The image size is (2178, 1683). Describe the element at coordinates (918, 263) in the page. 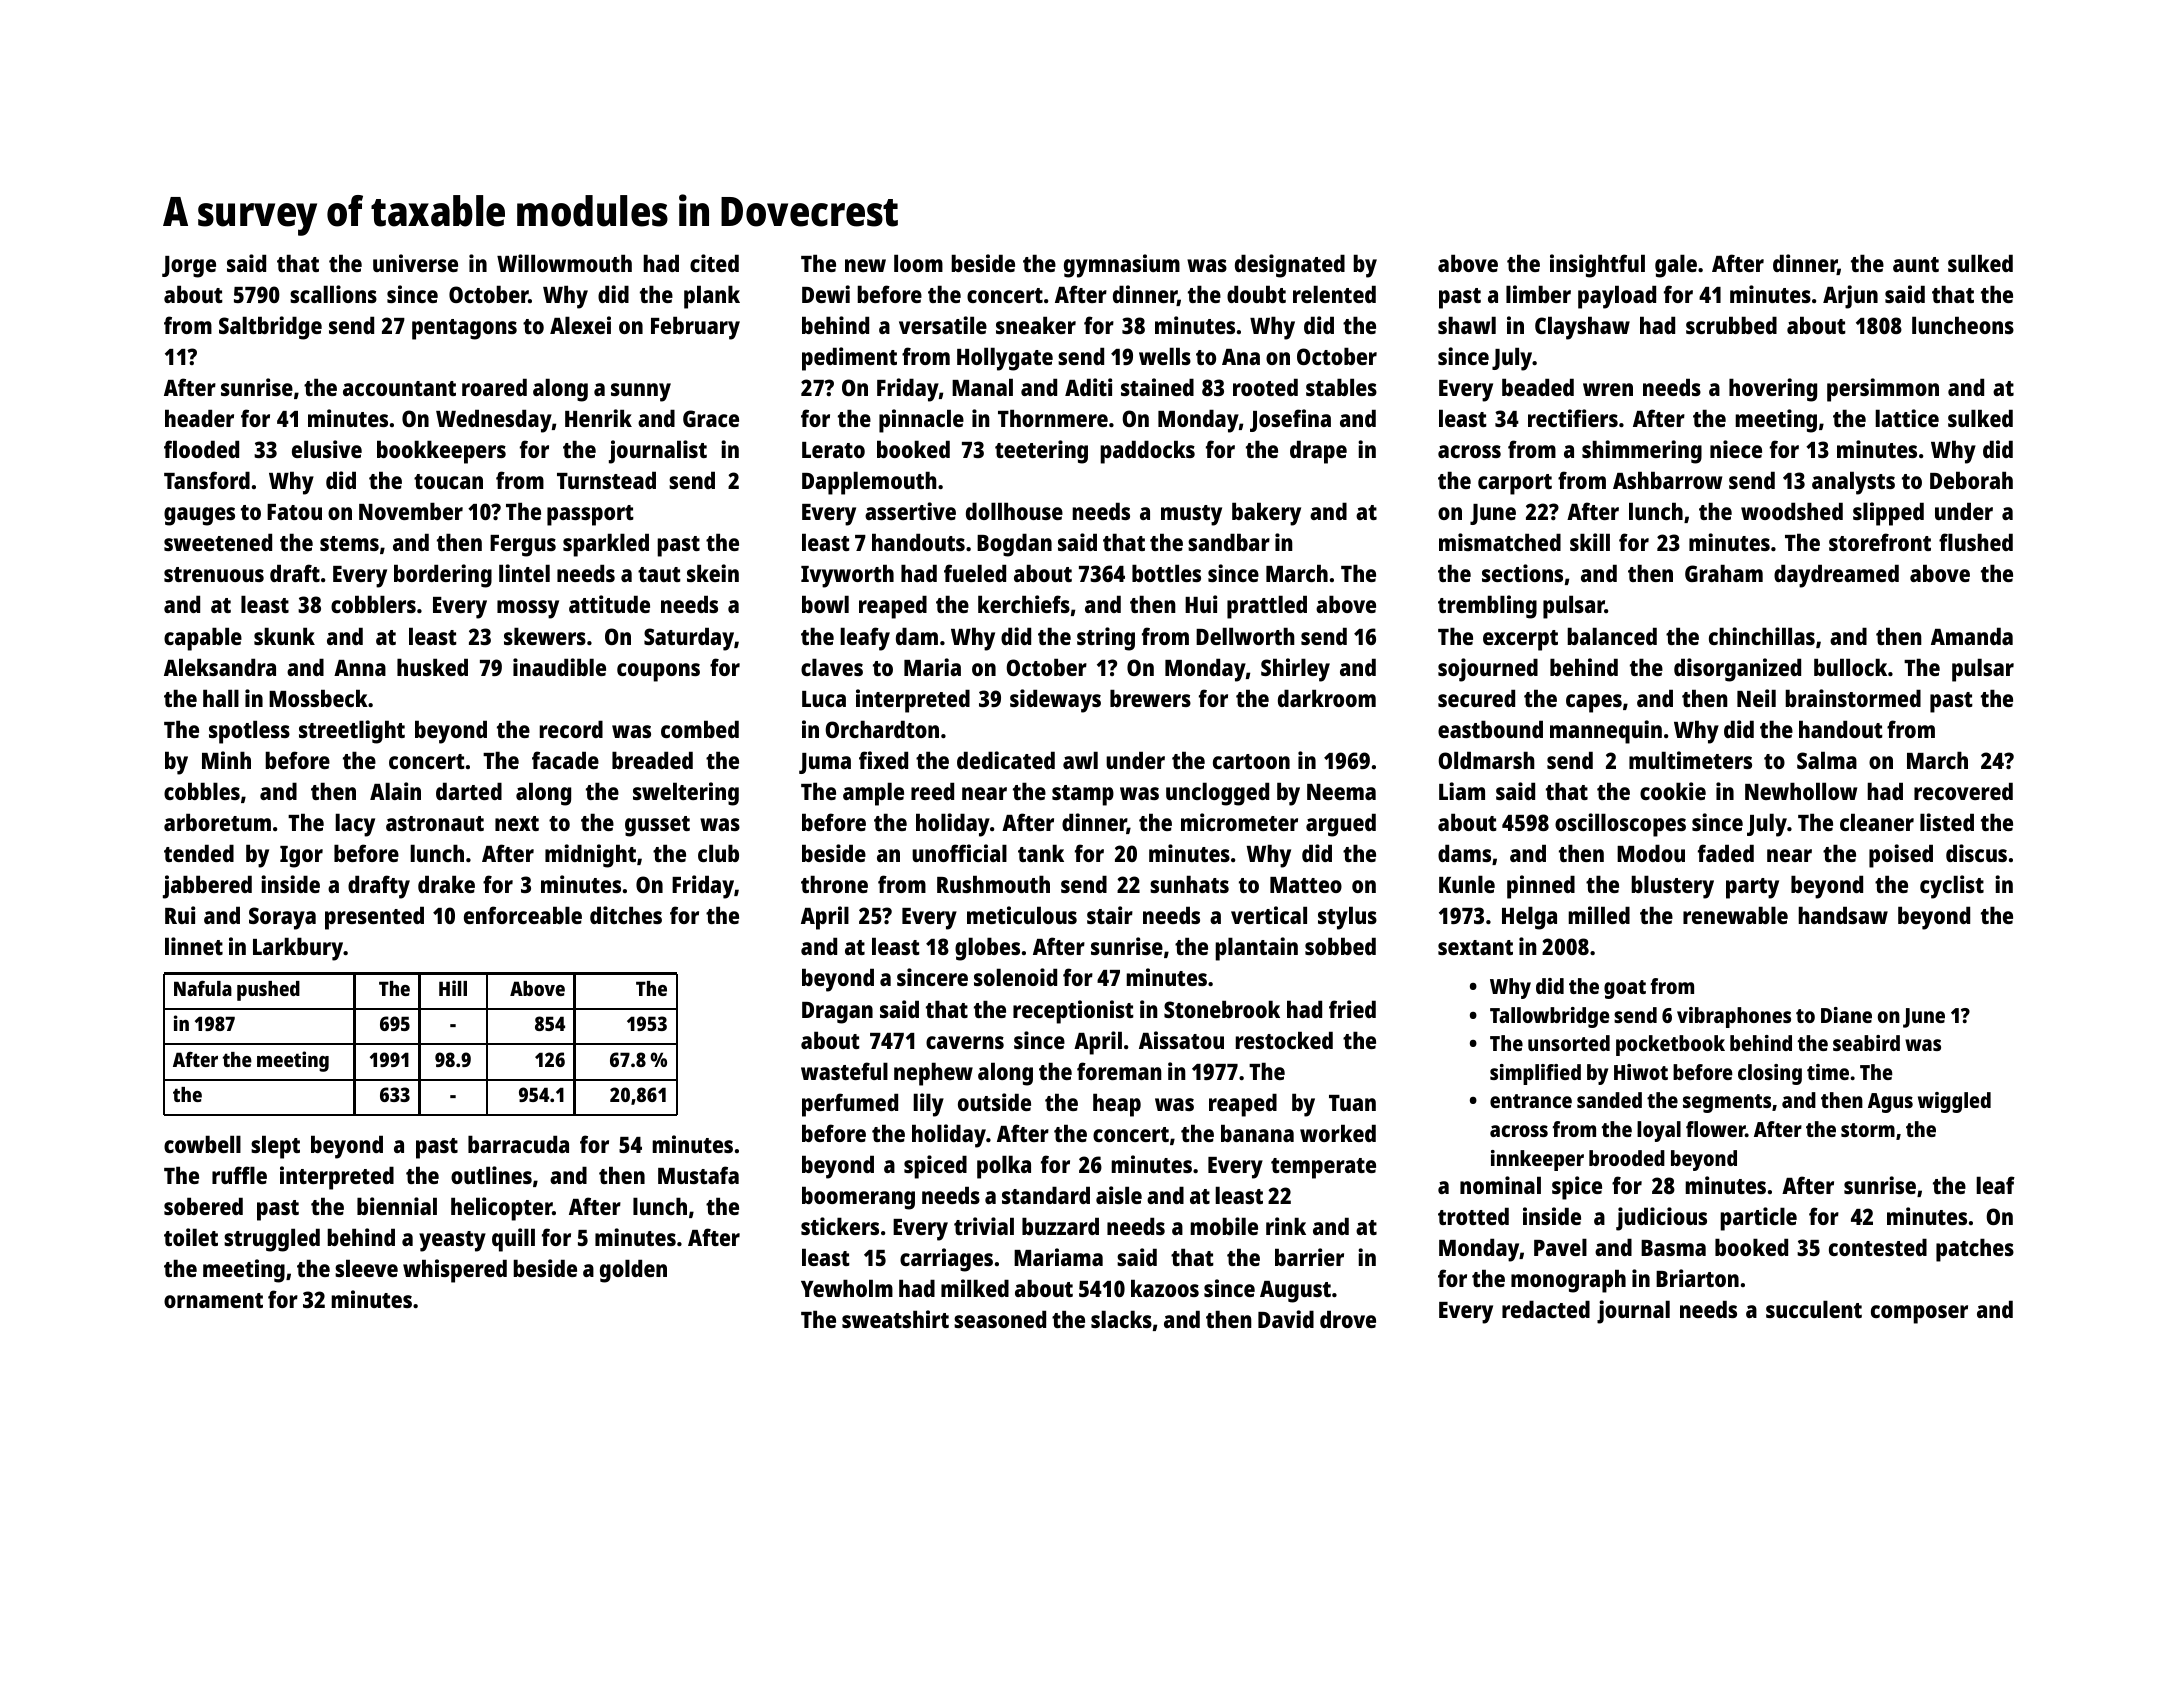

I see `loom` at that location.
